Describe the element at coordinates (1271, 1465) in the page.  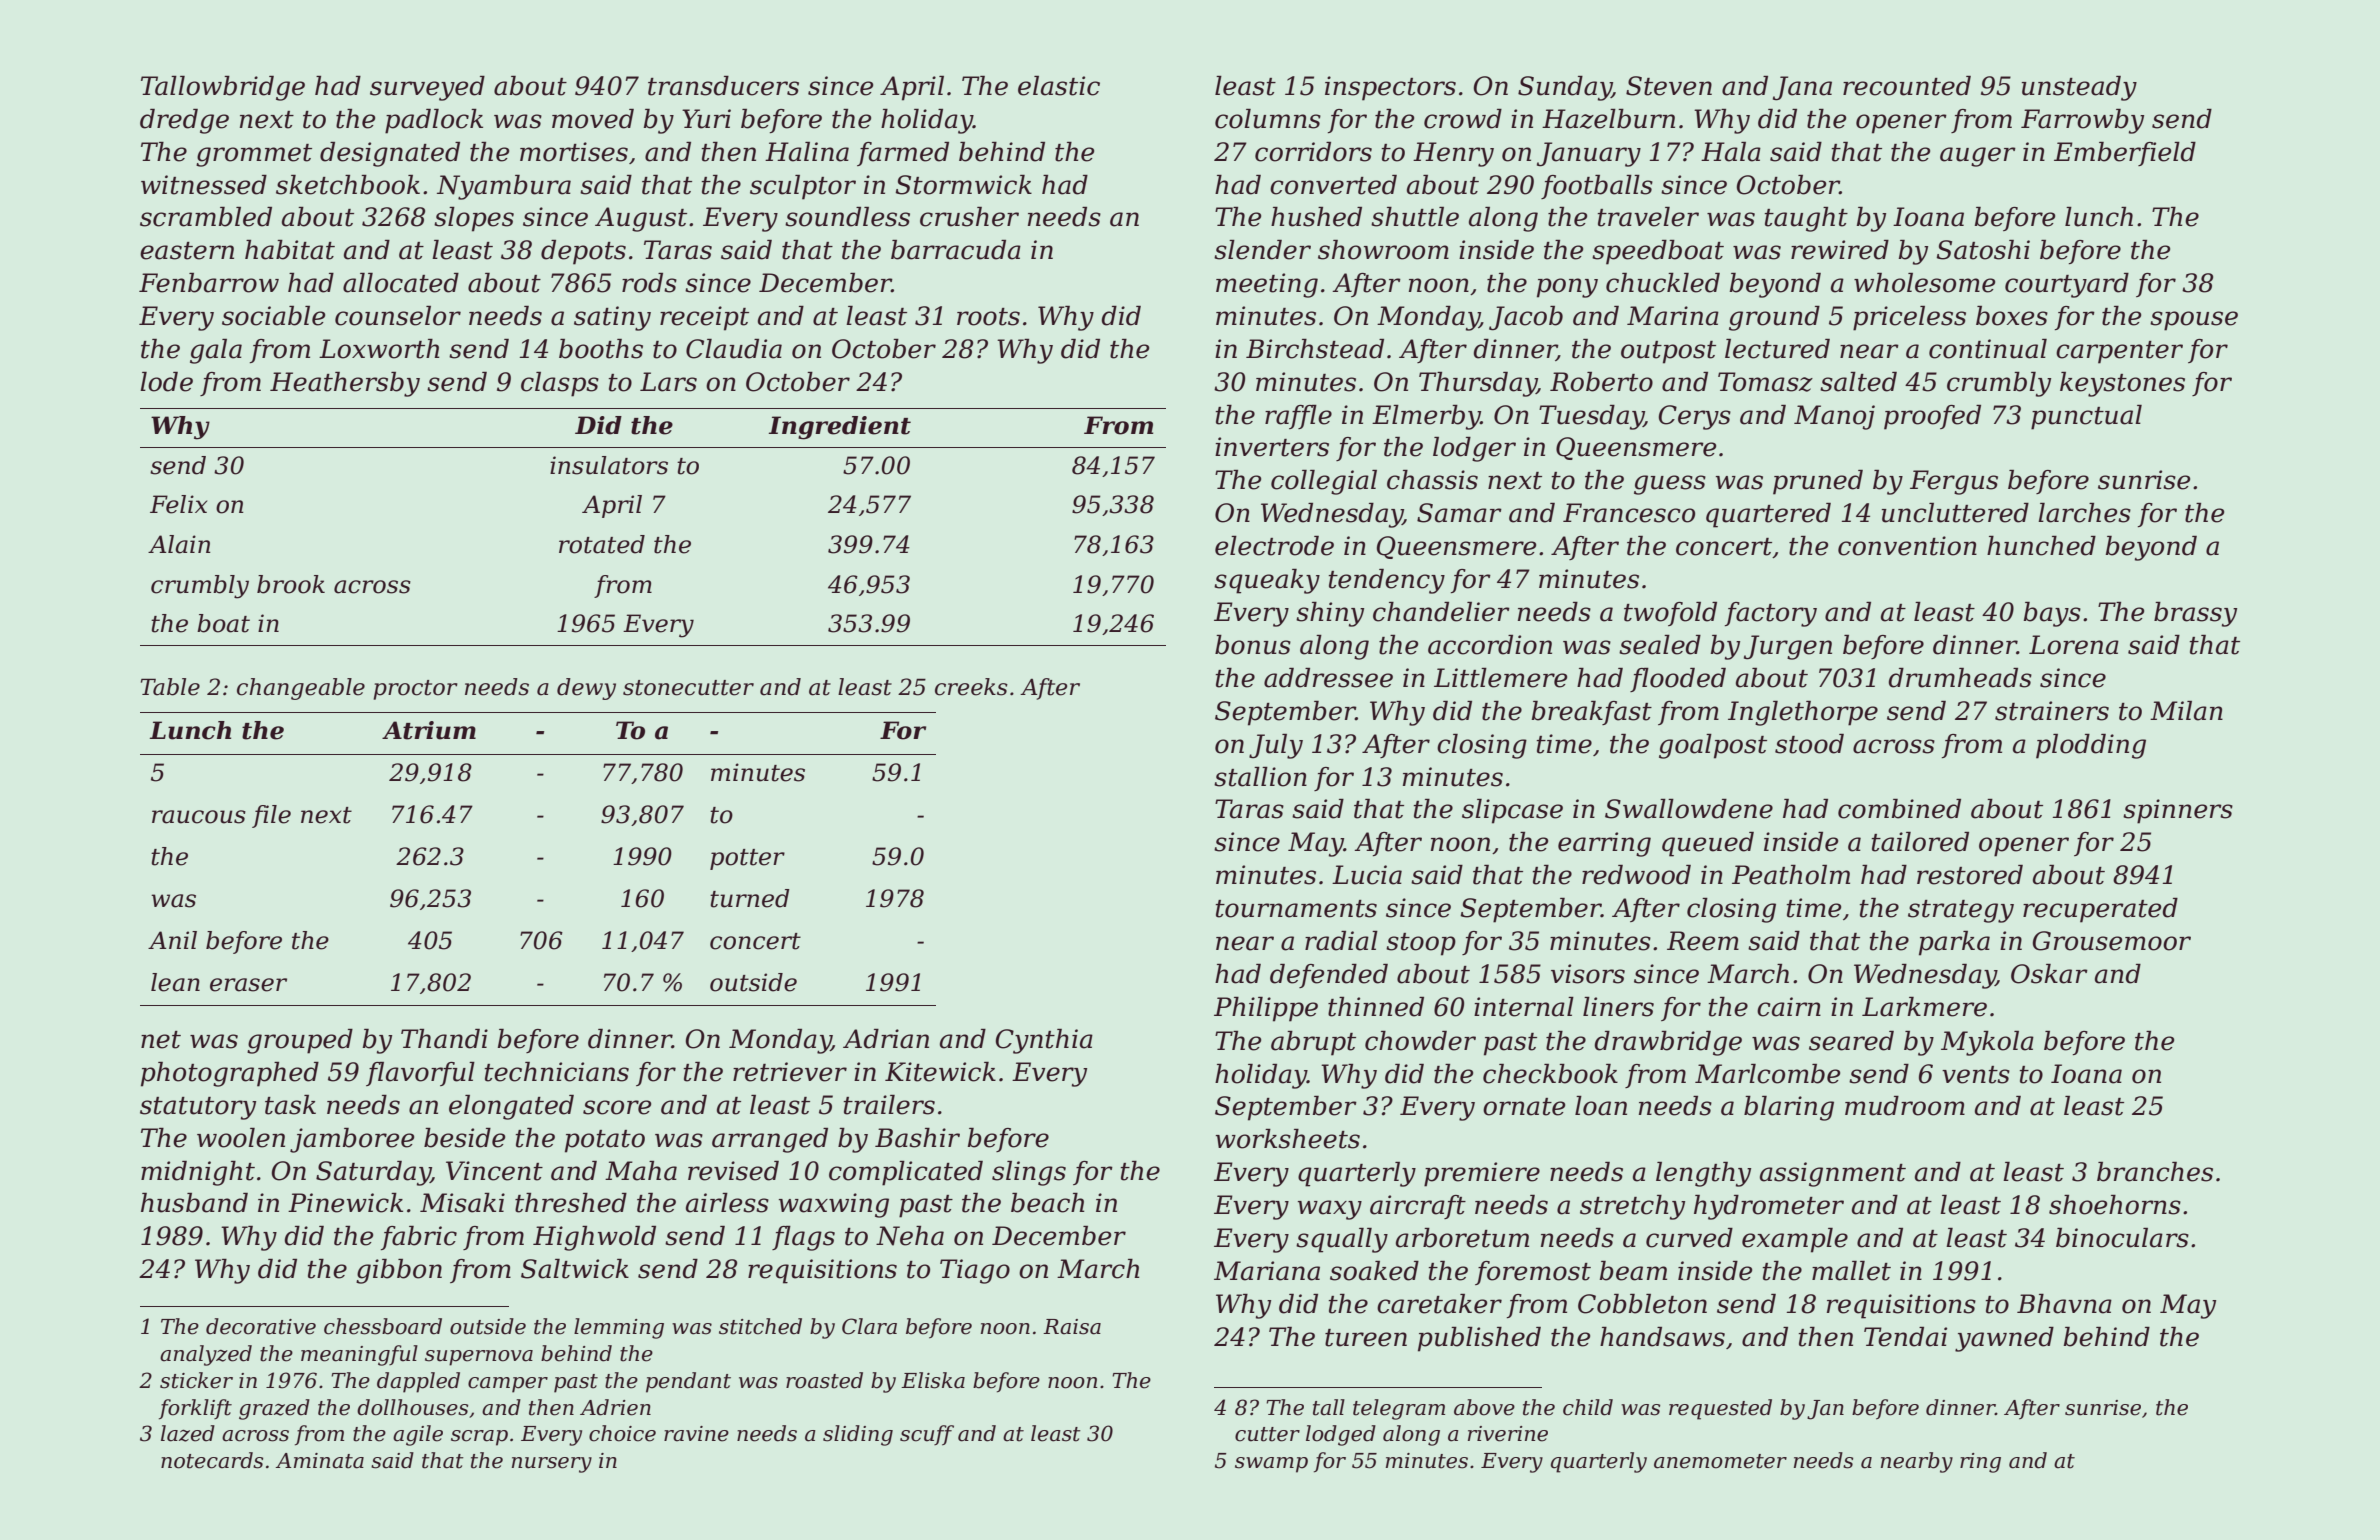
I see `swamp` at that location.
